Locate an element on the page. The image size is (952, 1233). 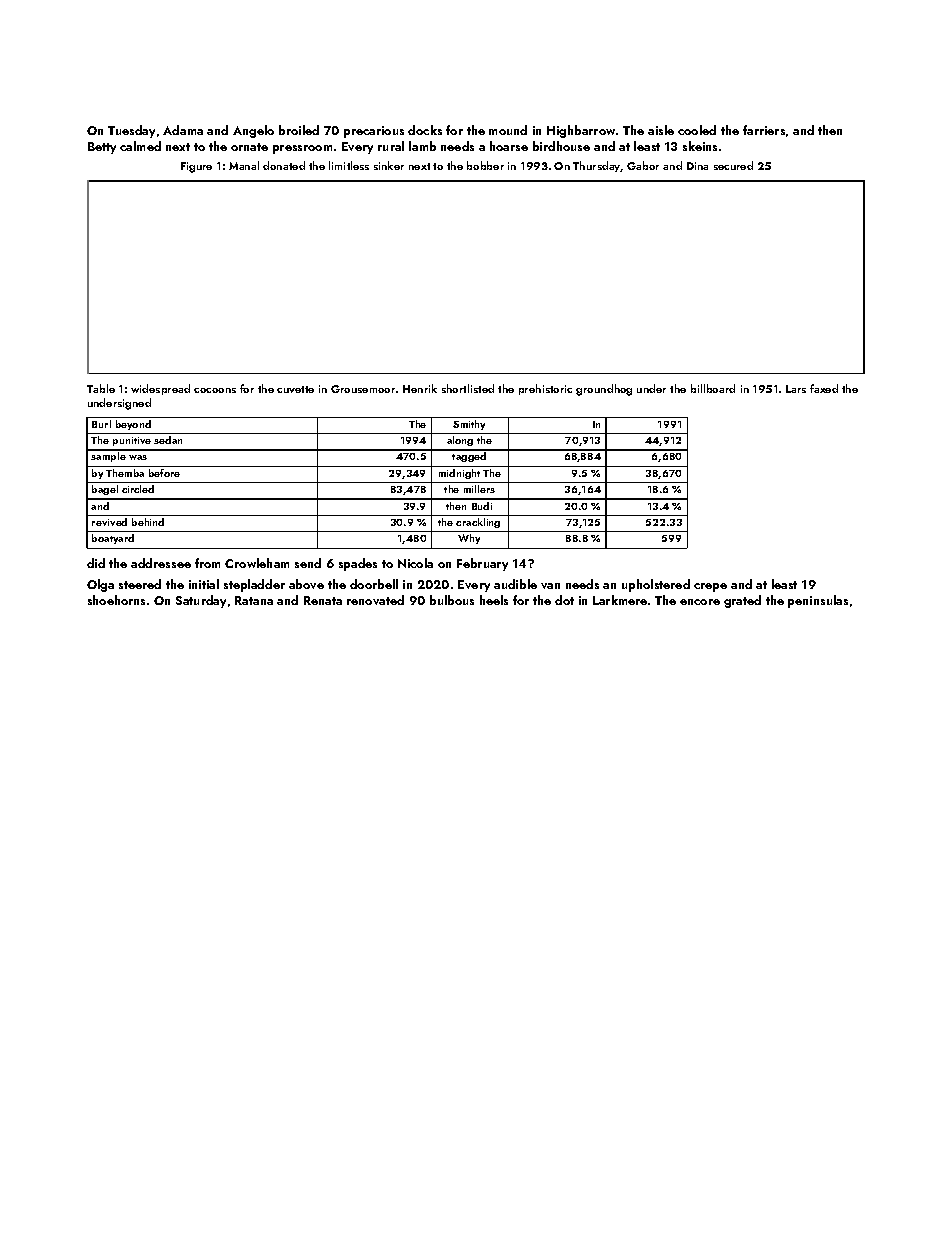
shortlisted is located at coordinates (468, 388).
